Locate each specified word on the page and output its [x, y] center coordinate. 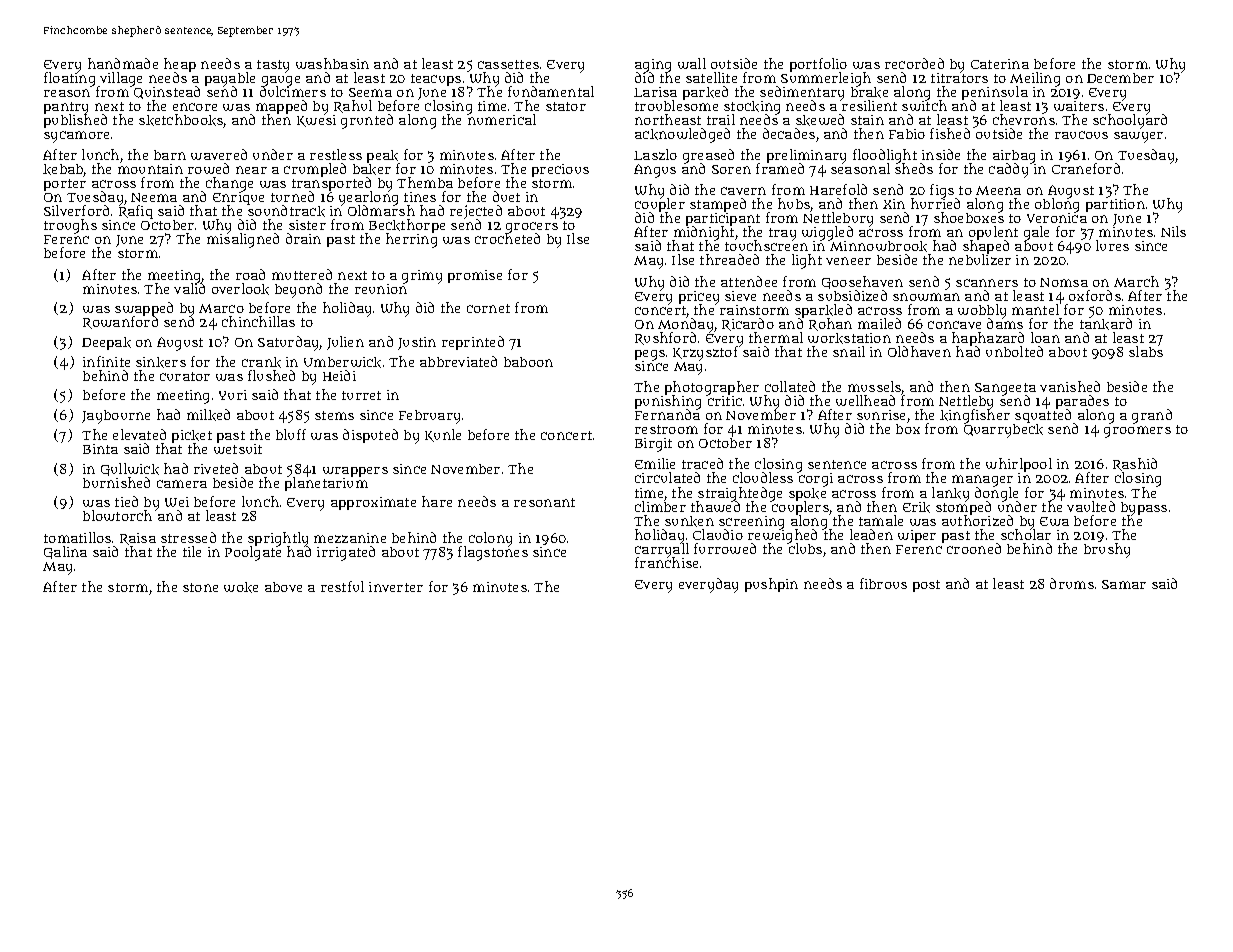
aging [653, 65]
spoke [807, 495]
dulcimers [293, 92]
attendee [749, 281]
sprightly [278, 539]
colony [490, 539]
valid [189, 288]
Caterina [1000, 64]
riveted [216, 468]
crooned [974, 548]
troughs [70, 226]
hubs [794, 205]
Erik [916, 507]
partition [1115, 205]
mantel [1035, 309]
